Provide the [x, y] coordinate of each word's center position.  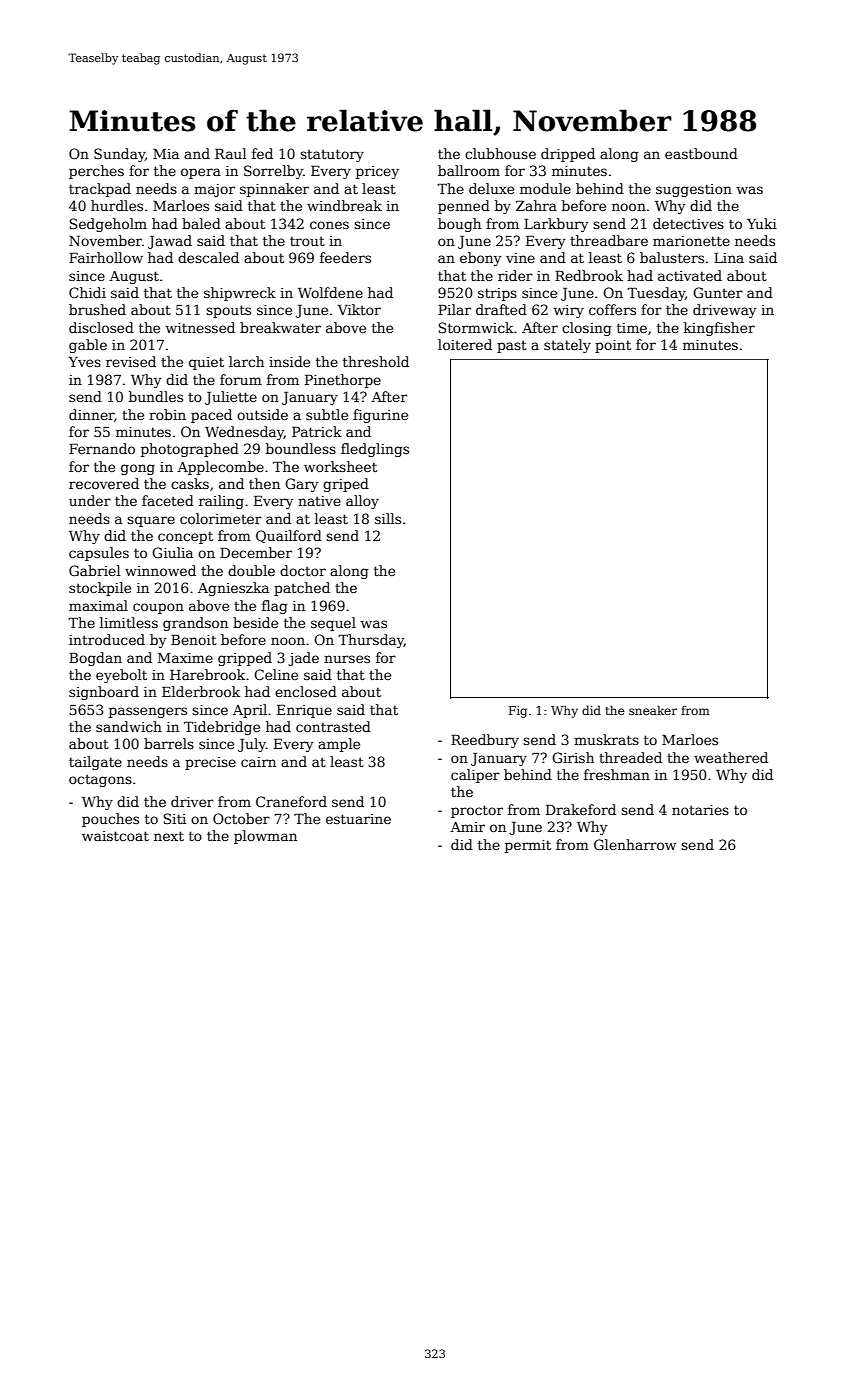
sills [388, 518]
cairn [258, 762]
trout [307, 241]
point [613, 346]
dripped [568, 155]
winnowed [160, 570]
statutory [332, 155]
